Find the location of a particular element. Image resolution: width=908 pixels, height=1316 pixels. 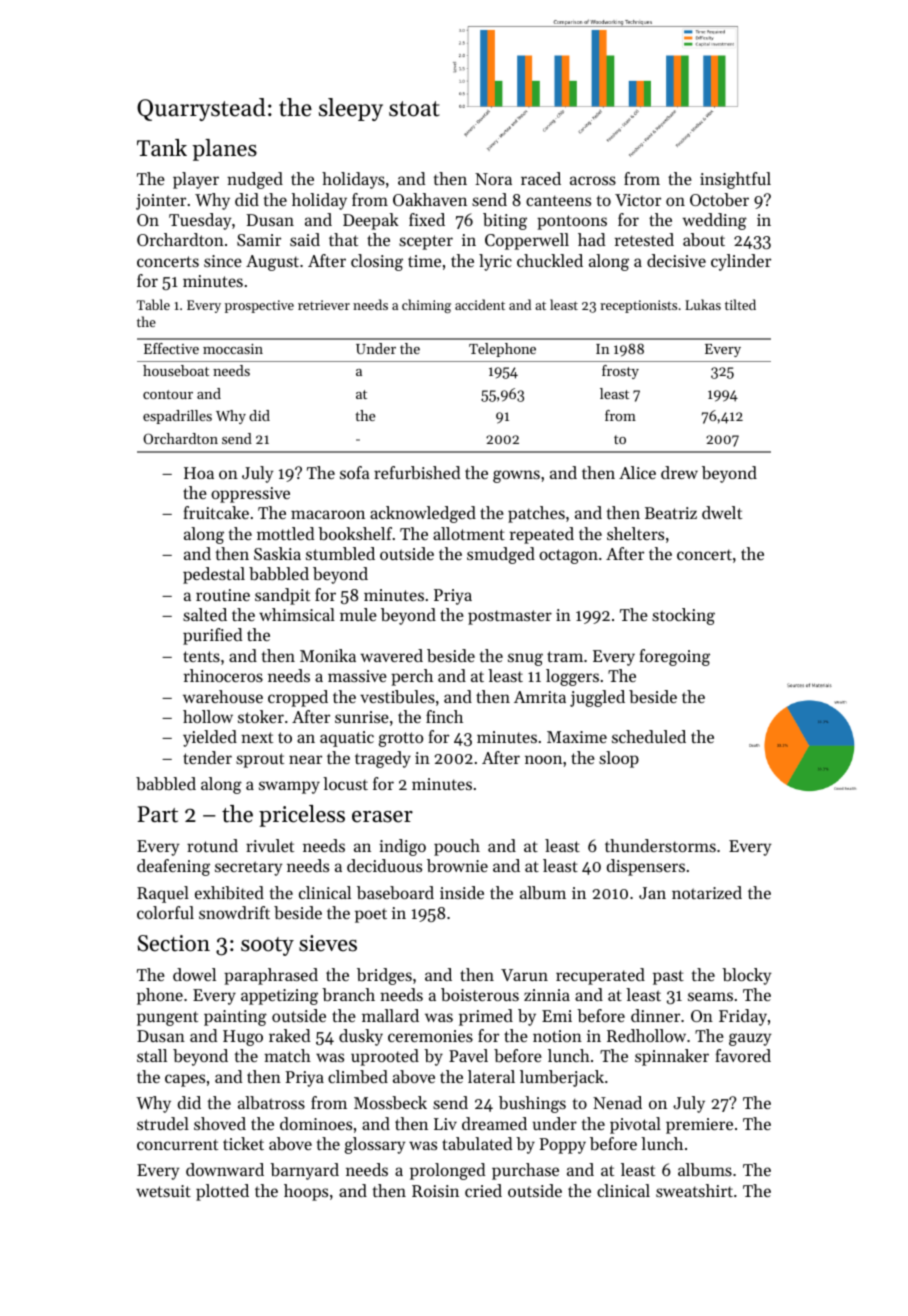

grotto is located at coordinates (401, 739).
